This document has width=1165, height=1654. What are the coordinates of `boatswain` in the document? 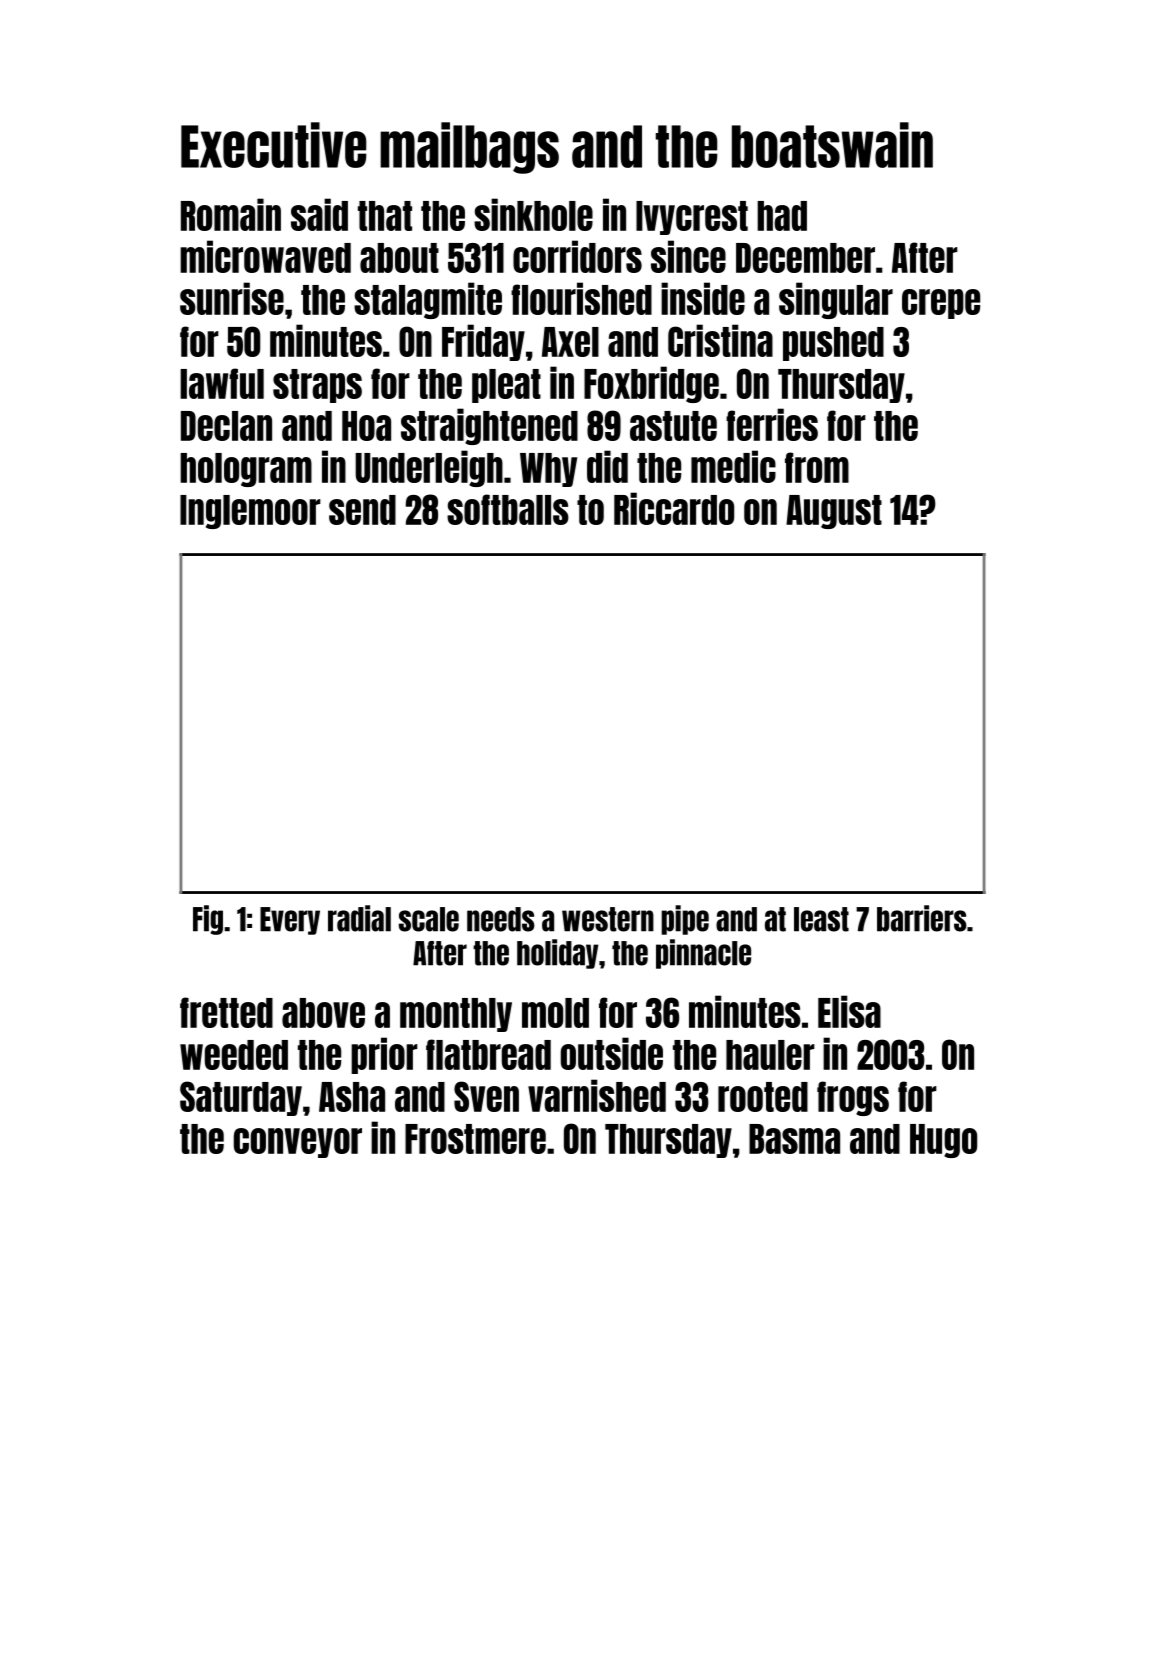 It's located at (832, 145).
